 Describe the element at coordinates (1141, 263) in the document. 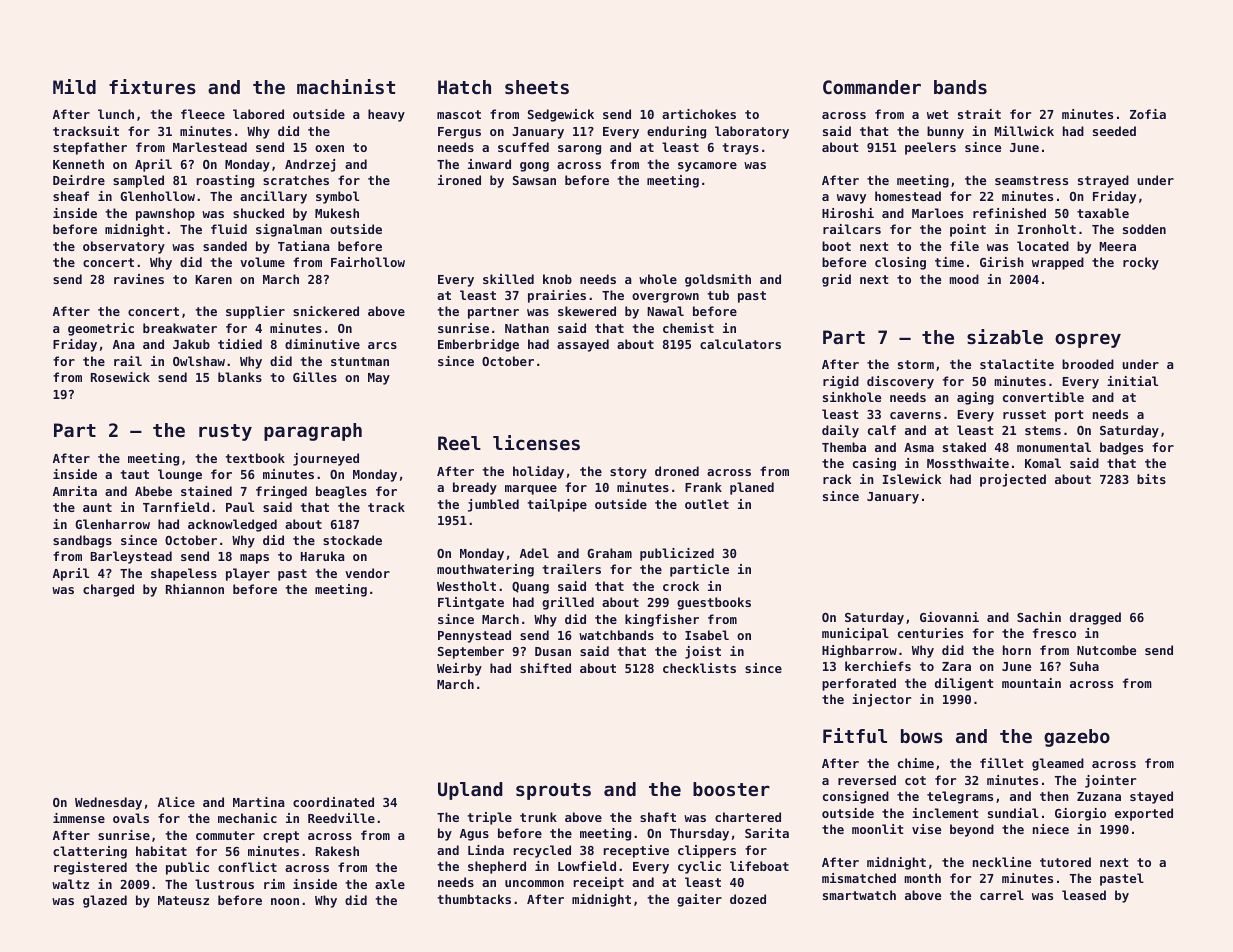

I see `rocky` at that location.
